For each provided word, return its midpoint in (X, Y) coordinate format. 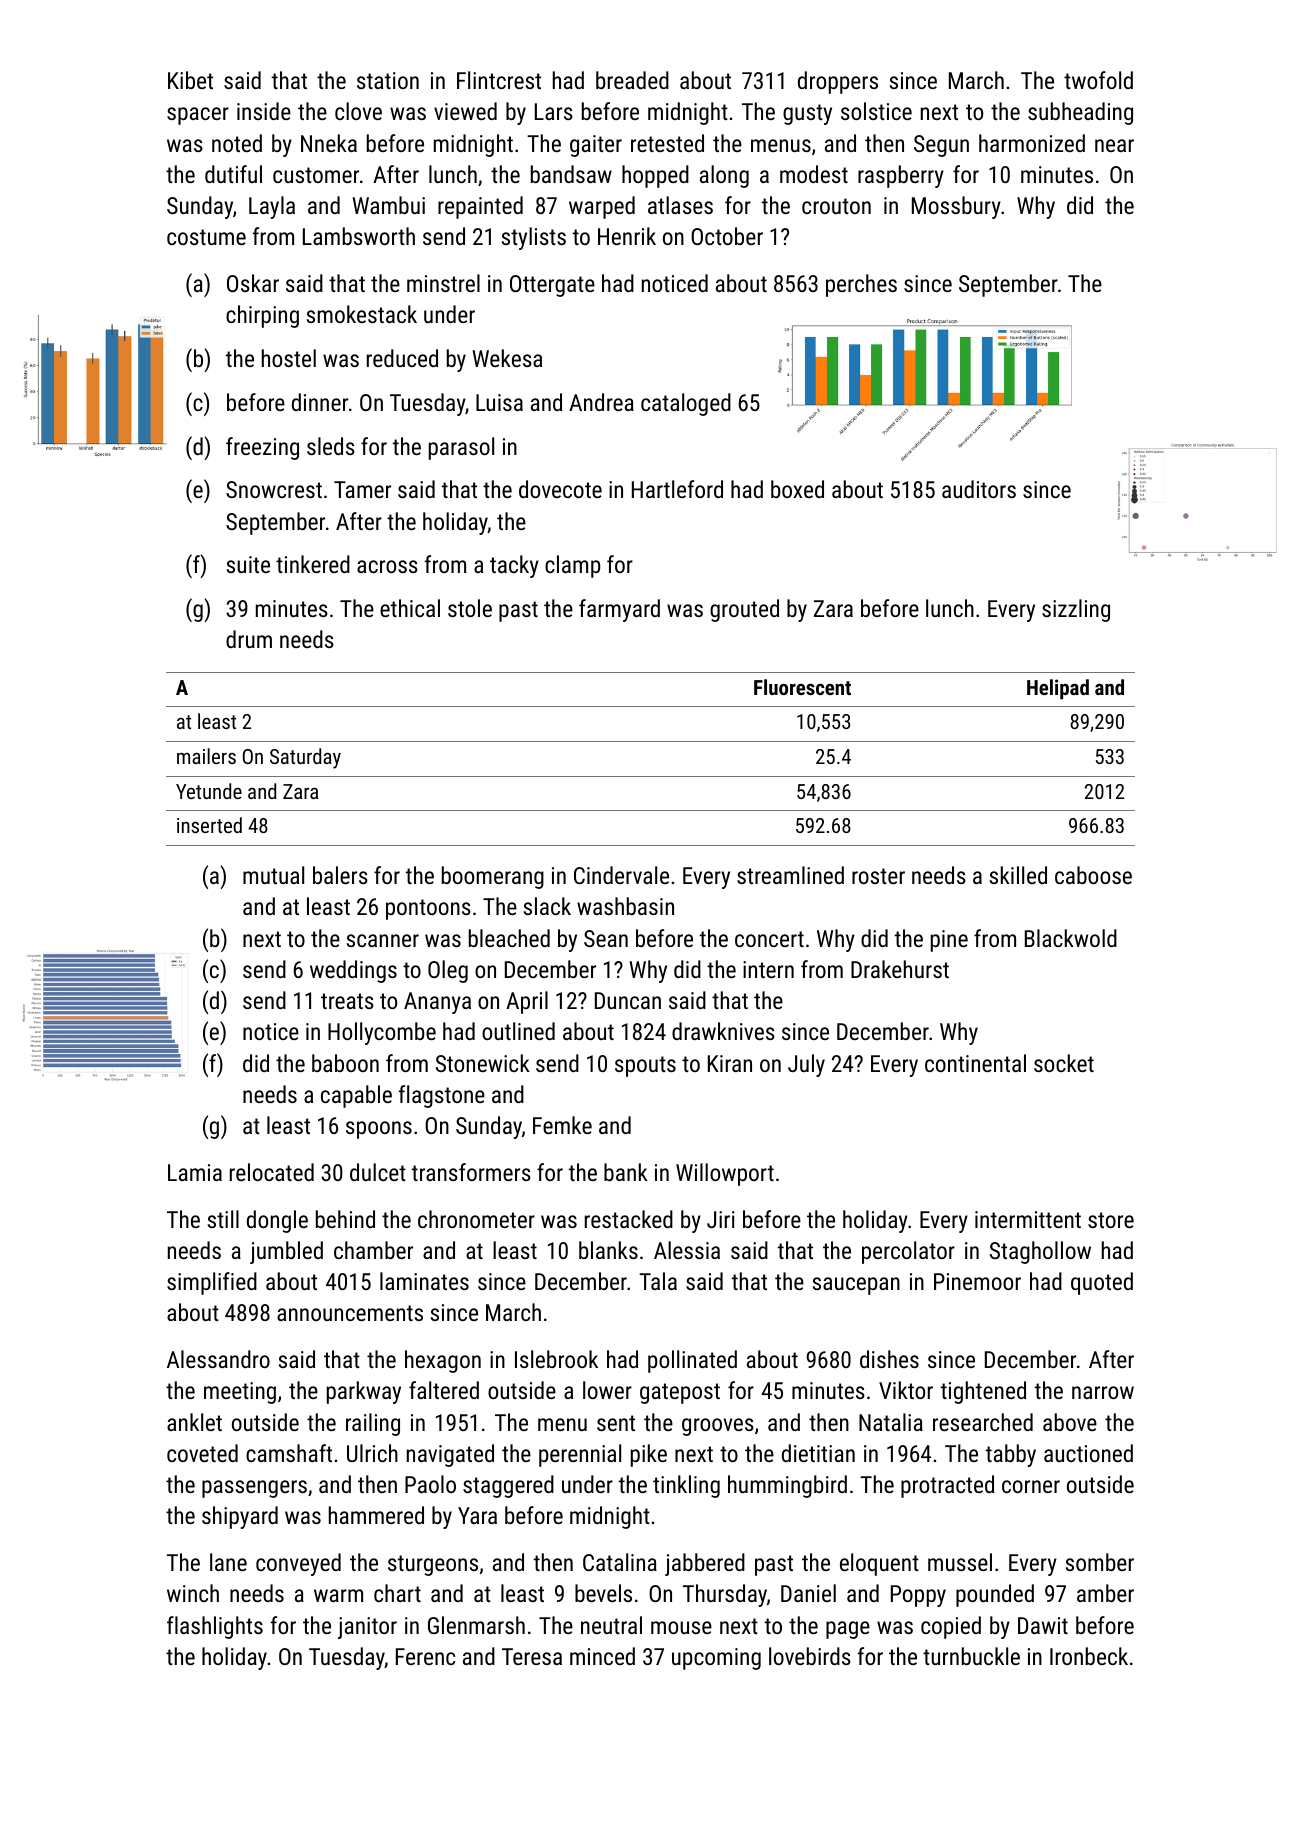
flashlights (215, 1627)
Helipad (1058, 689)
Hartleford (677, 489)
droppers (838, 82)
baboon (345, 1063)
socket (1064, 1063)
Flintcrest (499, 80)
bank (626, 1172)
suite (248, 564)
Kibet (190, 80)
